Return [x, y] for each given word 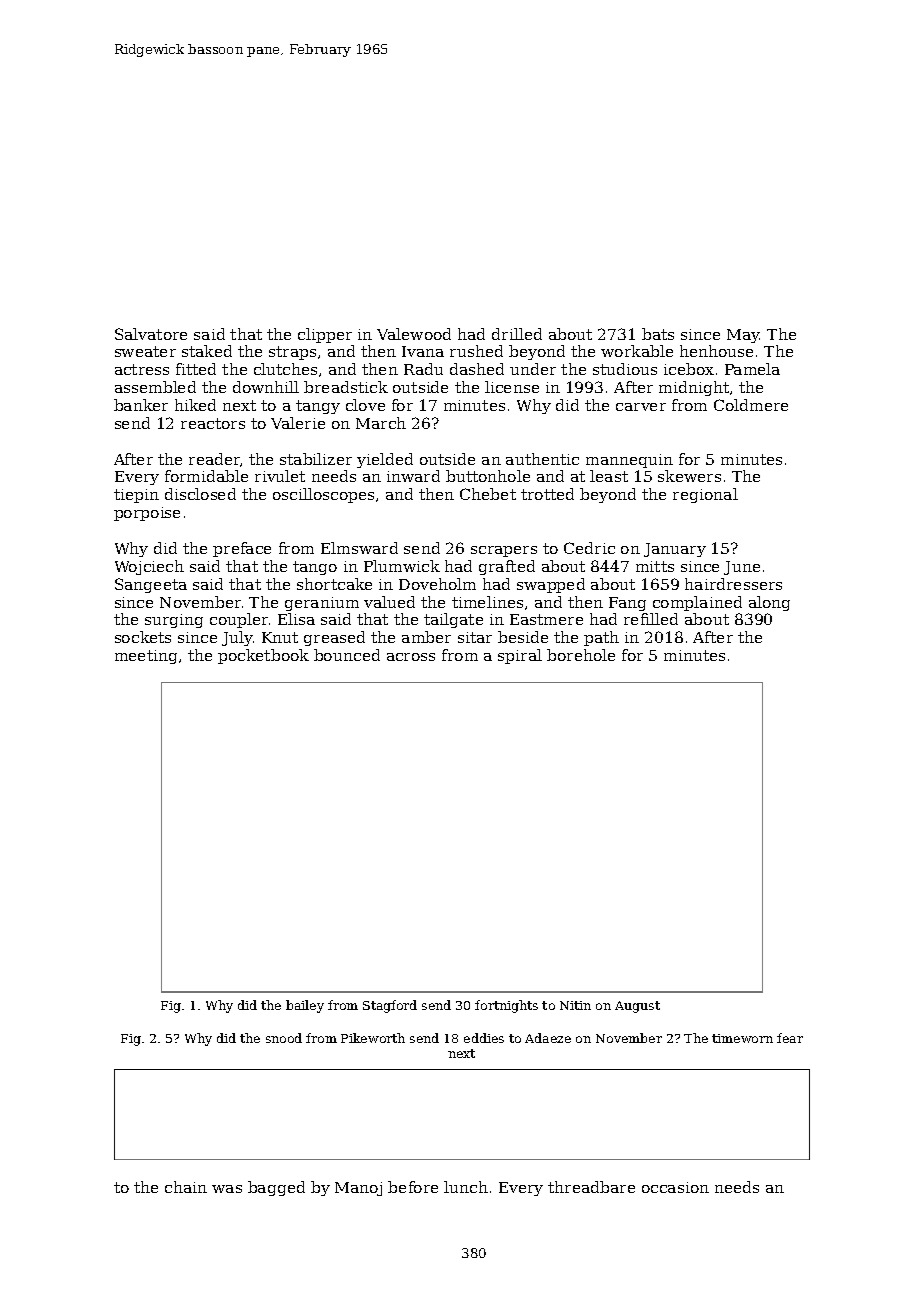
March [381, 423]
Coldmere [751, 405]
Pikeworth [373, 1038]
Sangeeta [151, 585]
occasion [675, 1187]
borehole [581, 655]
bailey [305, 1006]
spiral [520, 656]
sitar [475, 637]
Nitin [575, 1005]
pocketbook [263, 656]
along [769, 603]
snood [284, 1038]
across [411, 657]
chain [186, 1187]
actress [142, 369]
